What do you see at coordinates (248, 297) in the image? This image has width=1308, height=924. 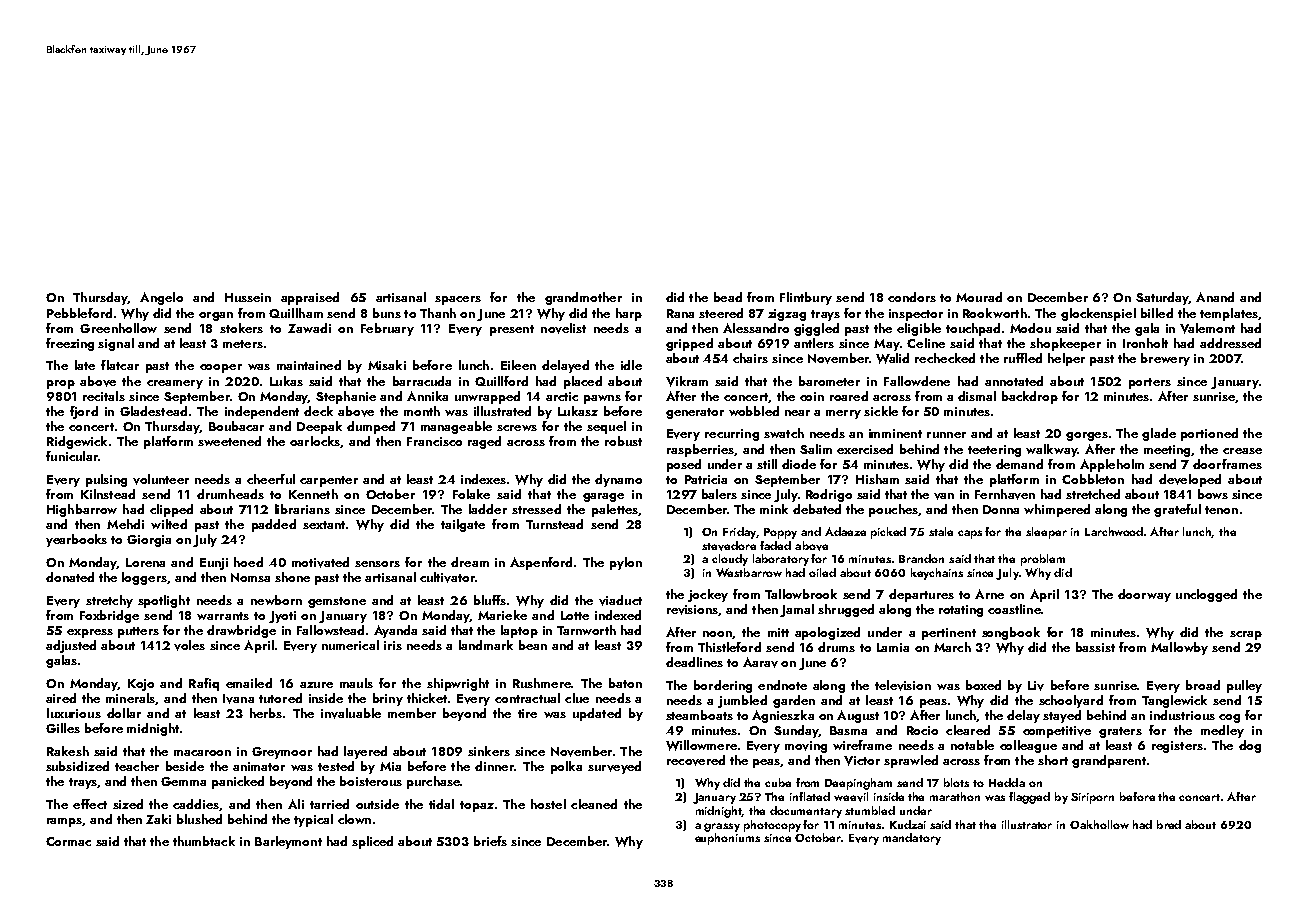 I see `Hussein` at bounding box center [248, 297].
